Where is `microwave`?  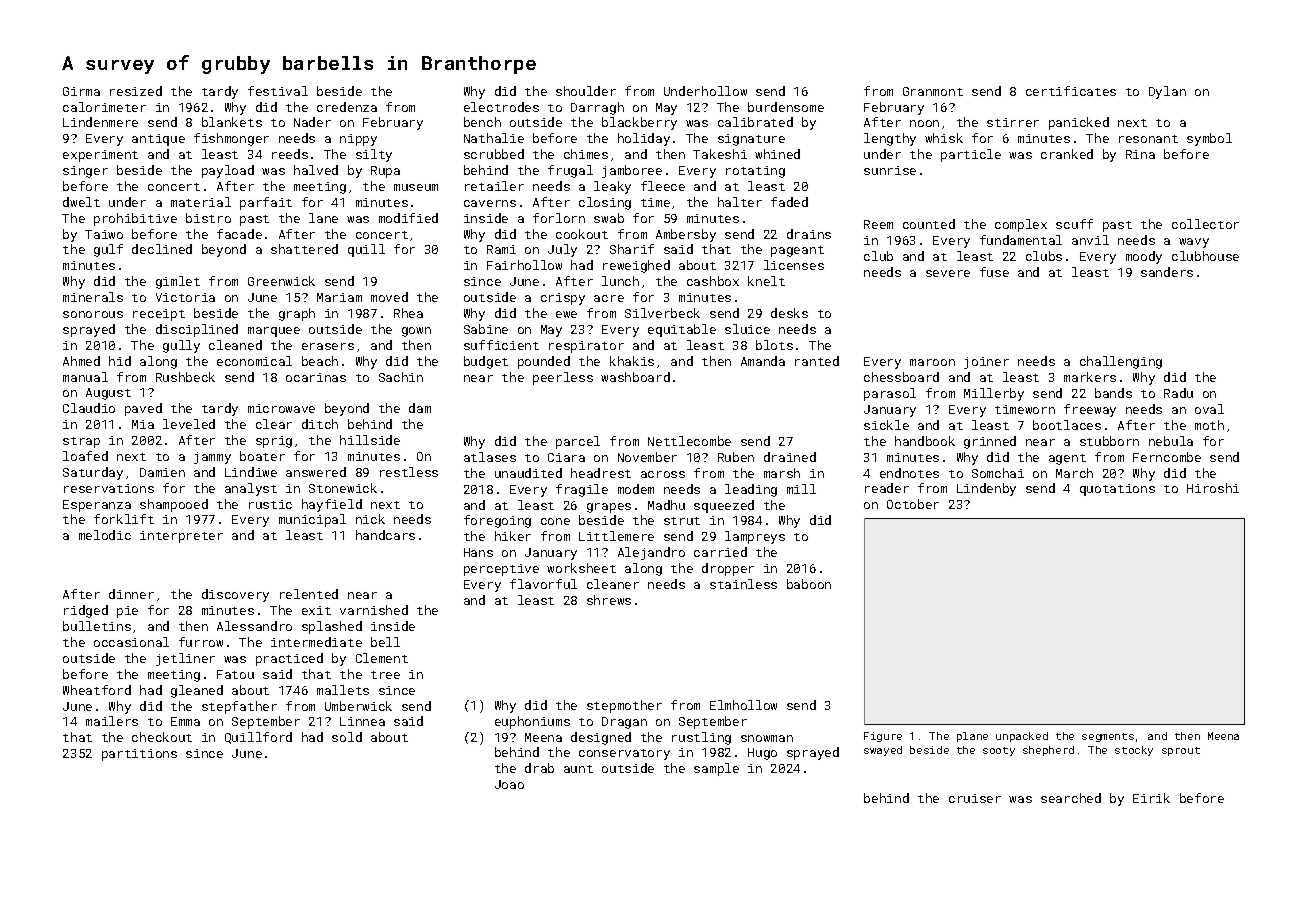
microwave is located at coordinates (281, 408).
